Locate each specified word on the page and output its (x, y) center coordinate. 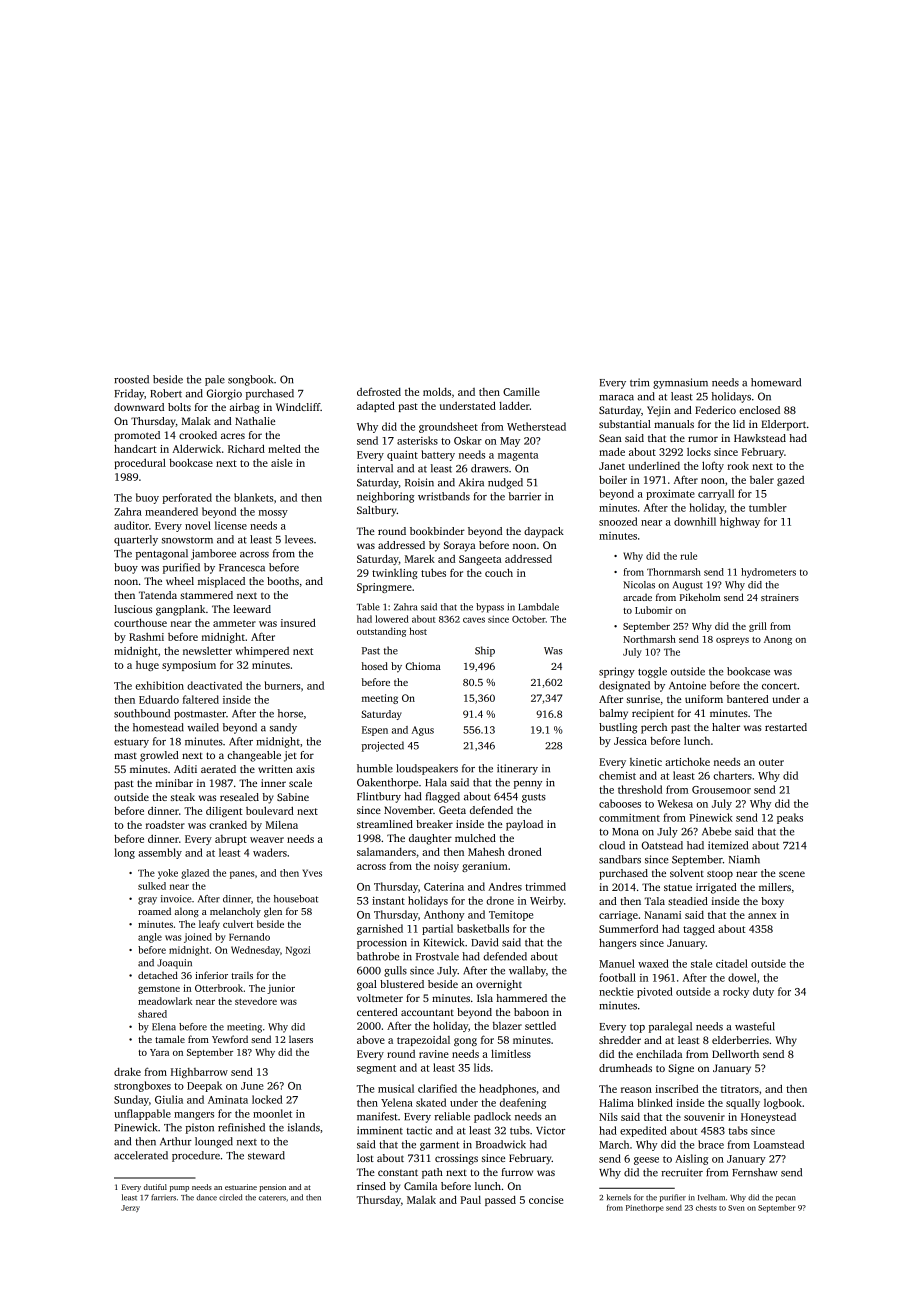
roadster (165, 824)
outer (771, 762)
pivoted (655, 992)
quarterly (136, 540)
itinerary (517, 769)
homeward (776, 382)
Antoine (687, 685)
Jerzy (130, 1208)
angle (150, 938)
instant (388, 901)
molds (437, 391)
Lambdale (539, 607)
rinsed (371, 1186)
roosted (131, 379)
